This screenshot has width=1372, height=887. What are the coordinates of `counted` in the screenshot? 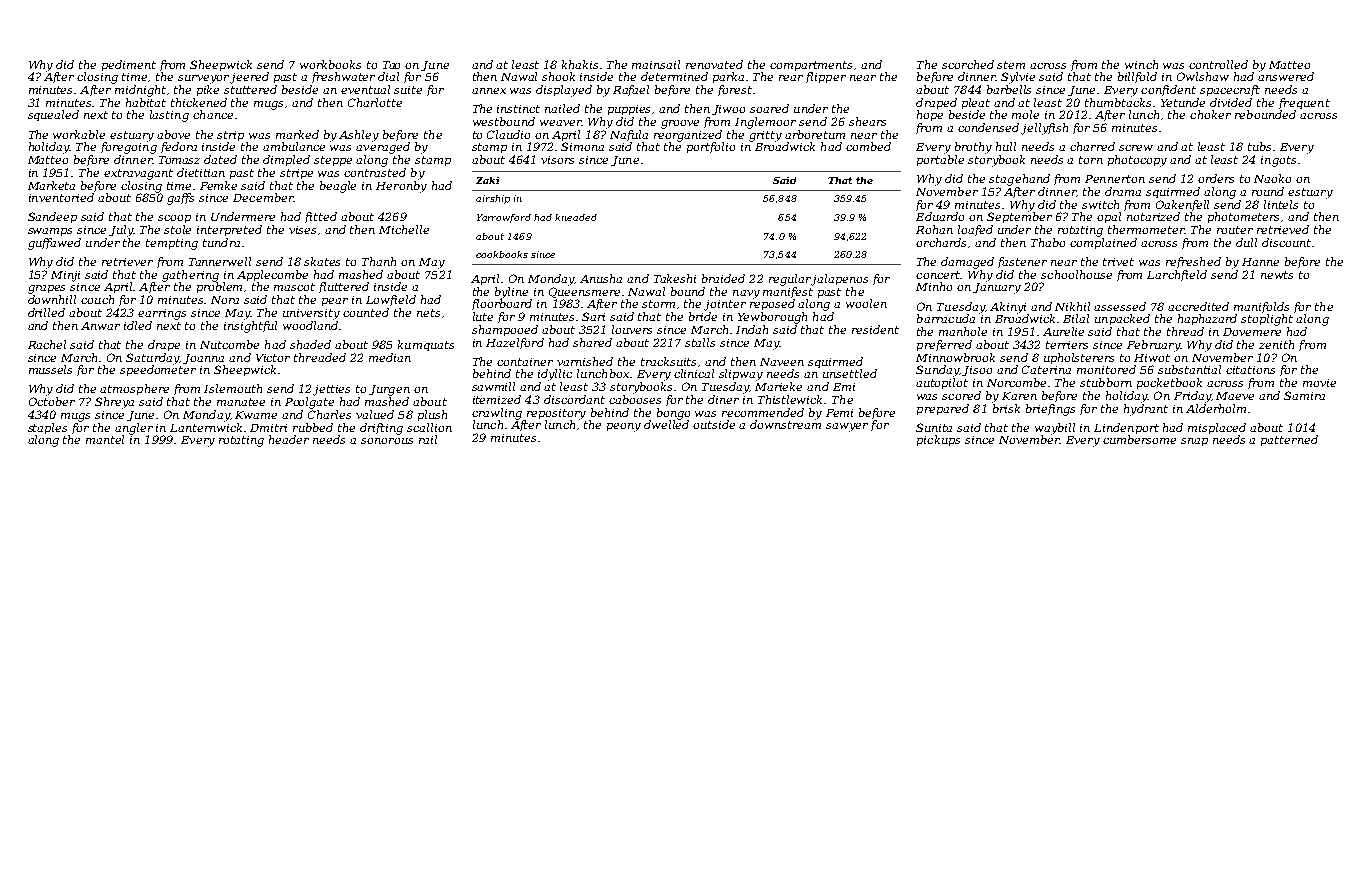 It's located at (366, 312).
